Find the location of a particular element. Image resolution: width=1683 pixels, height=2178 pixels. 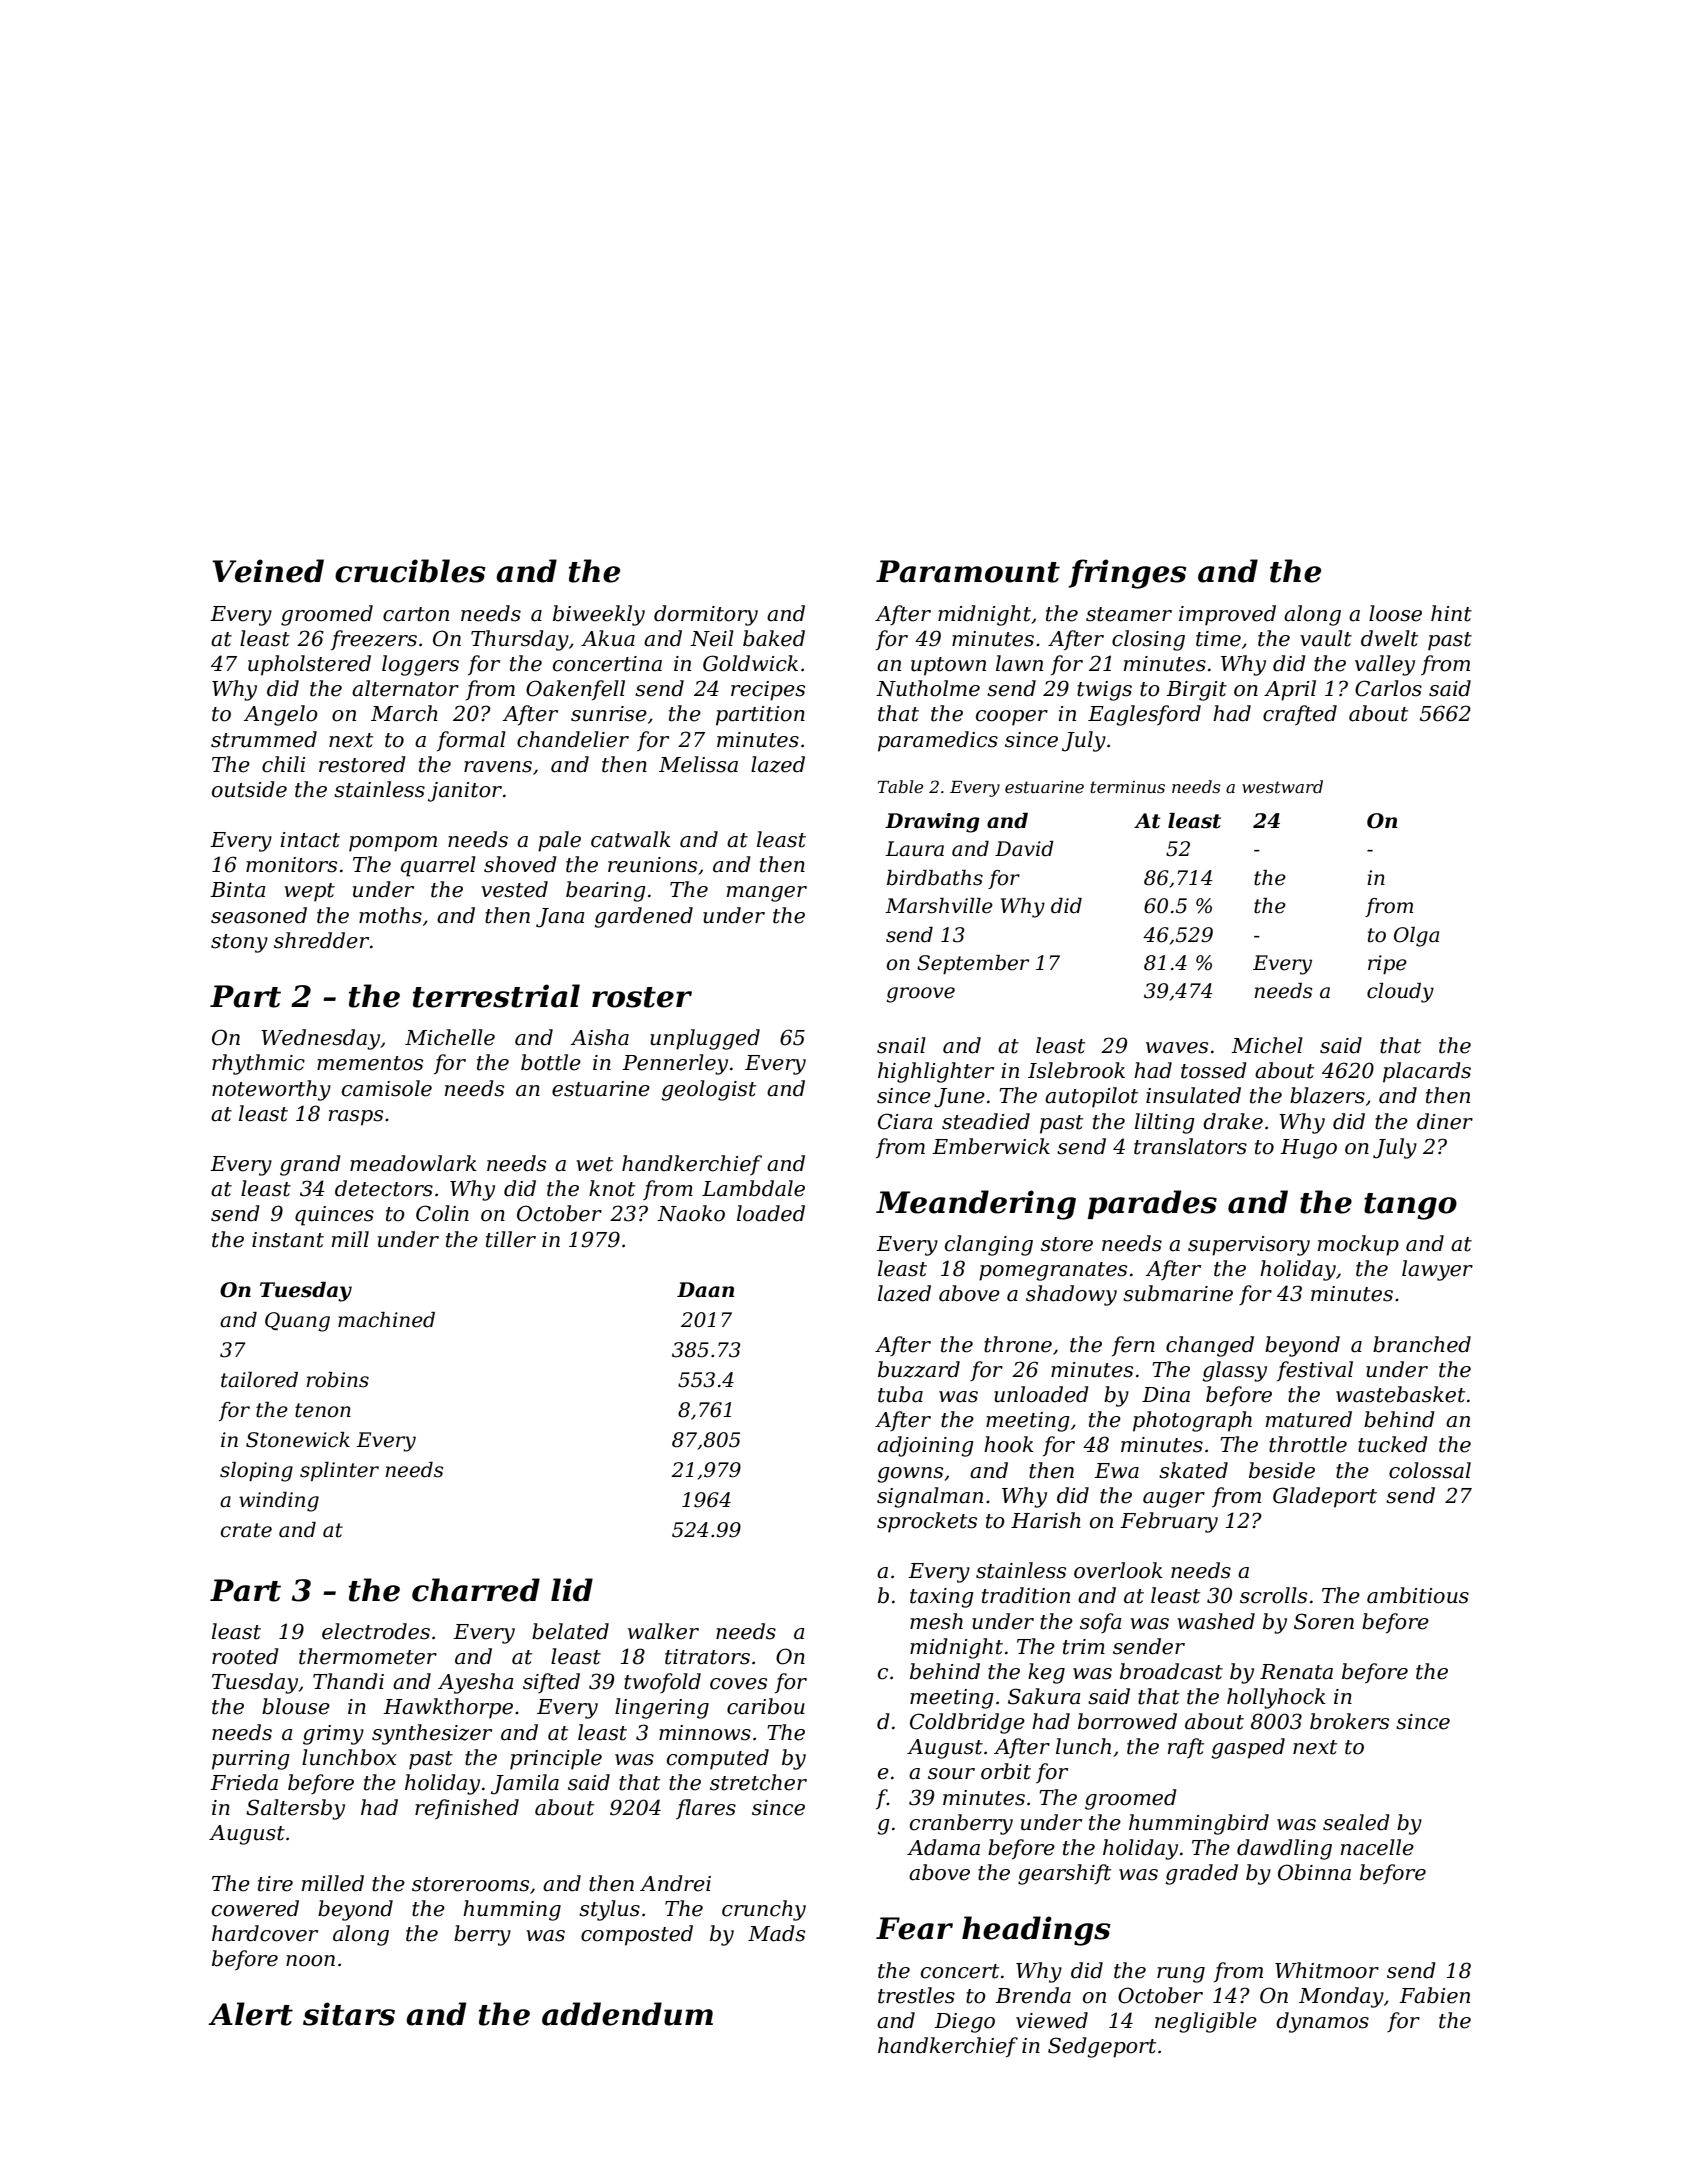

Oakenfell is located at coordinates (575, 690).
